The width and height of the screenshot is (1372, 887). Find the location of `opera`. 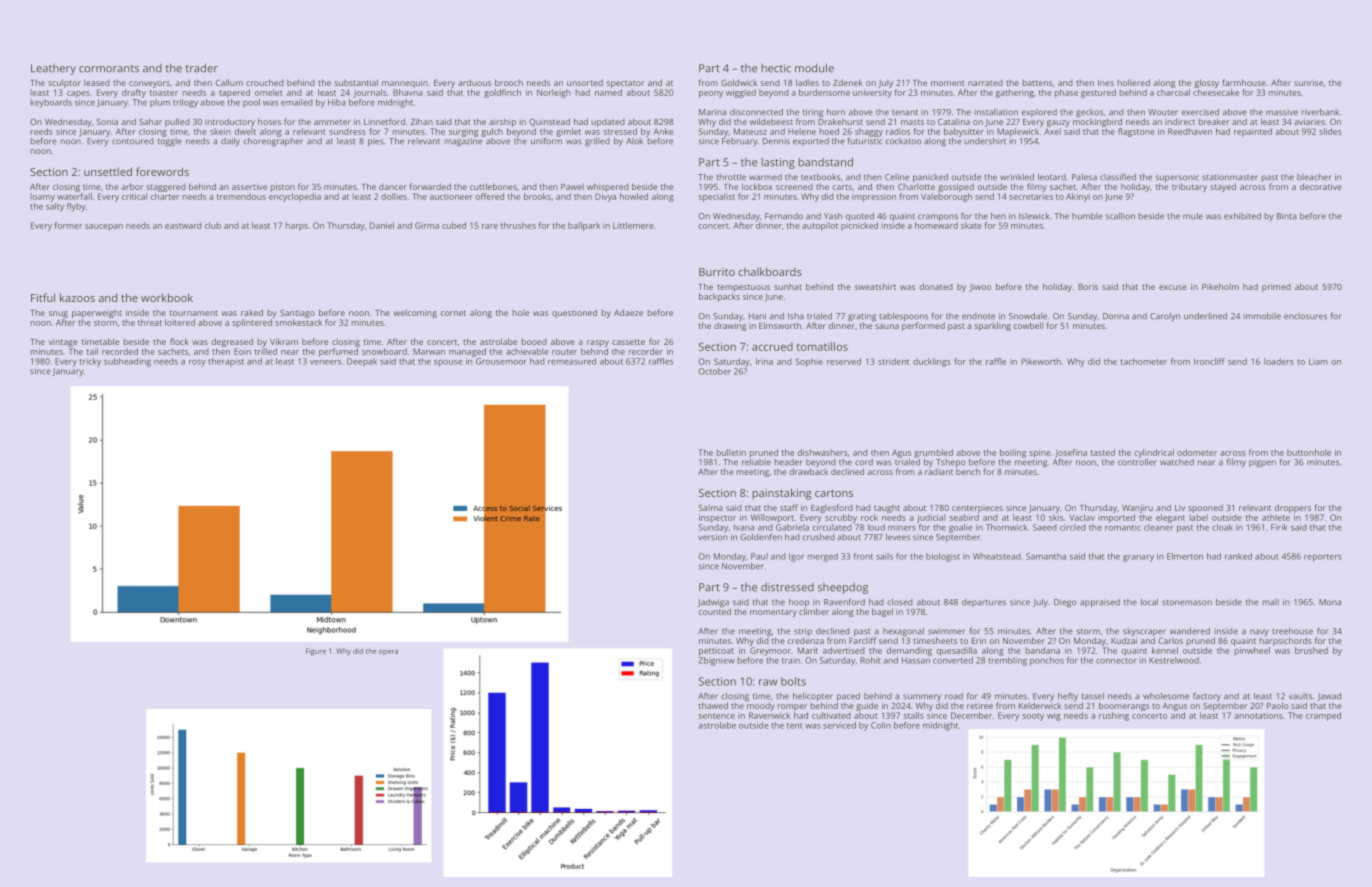

opera is located at coordinates (388, 652).
